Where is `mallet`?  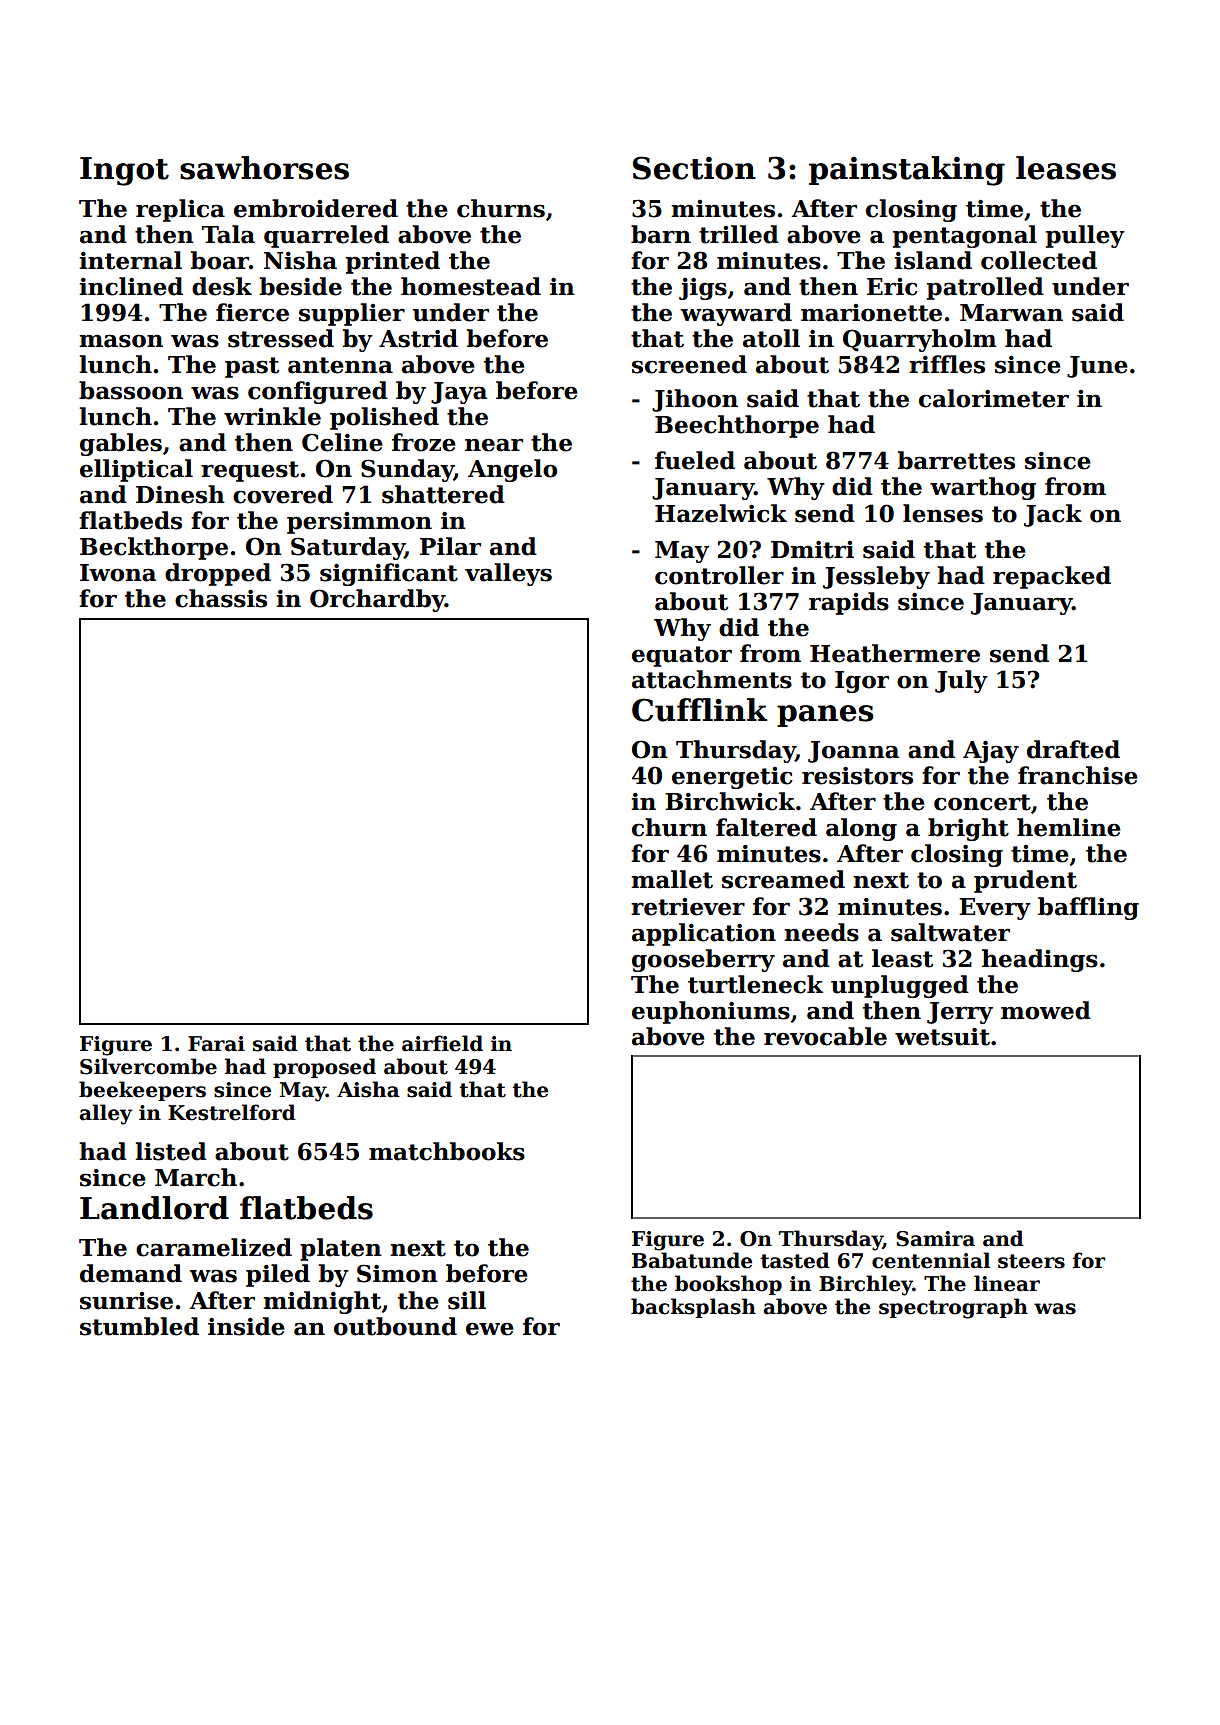
mallet is located at coordinates (672, 879).
